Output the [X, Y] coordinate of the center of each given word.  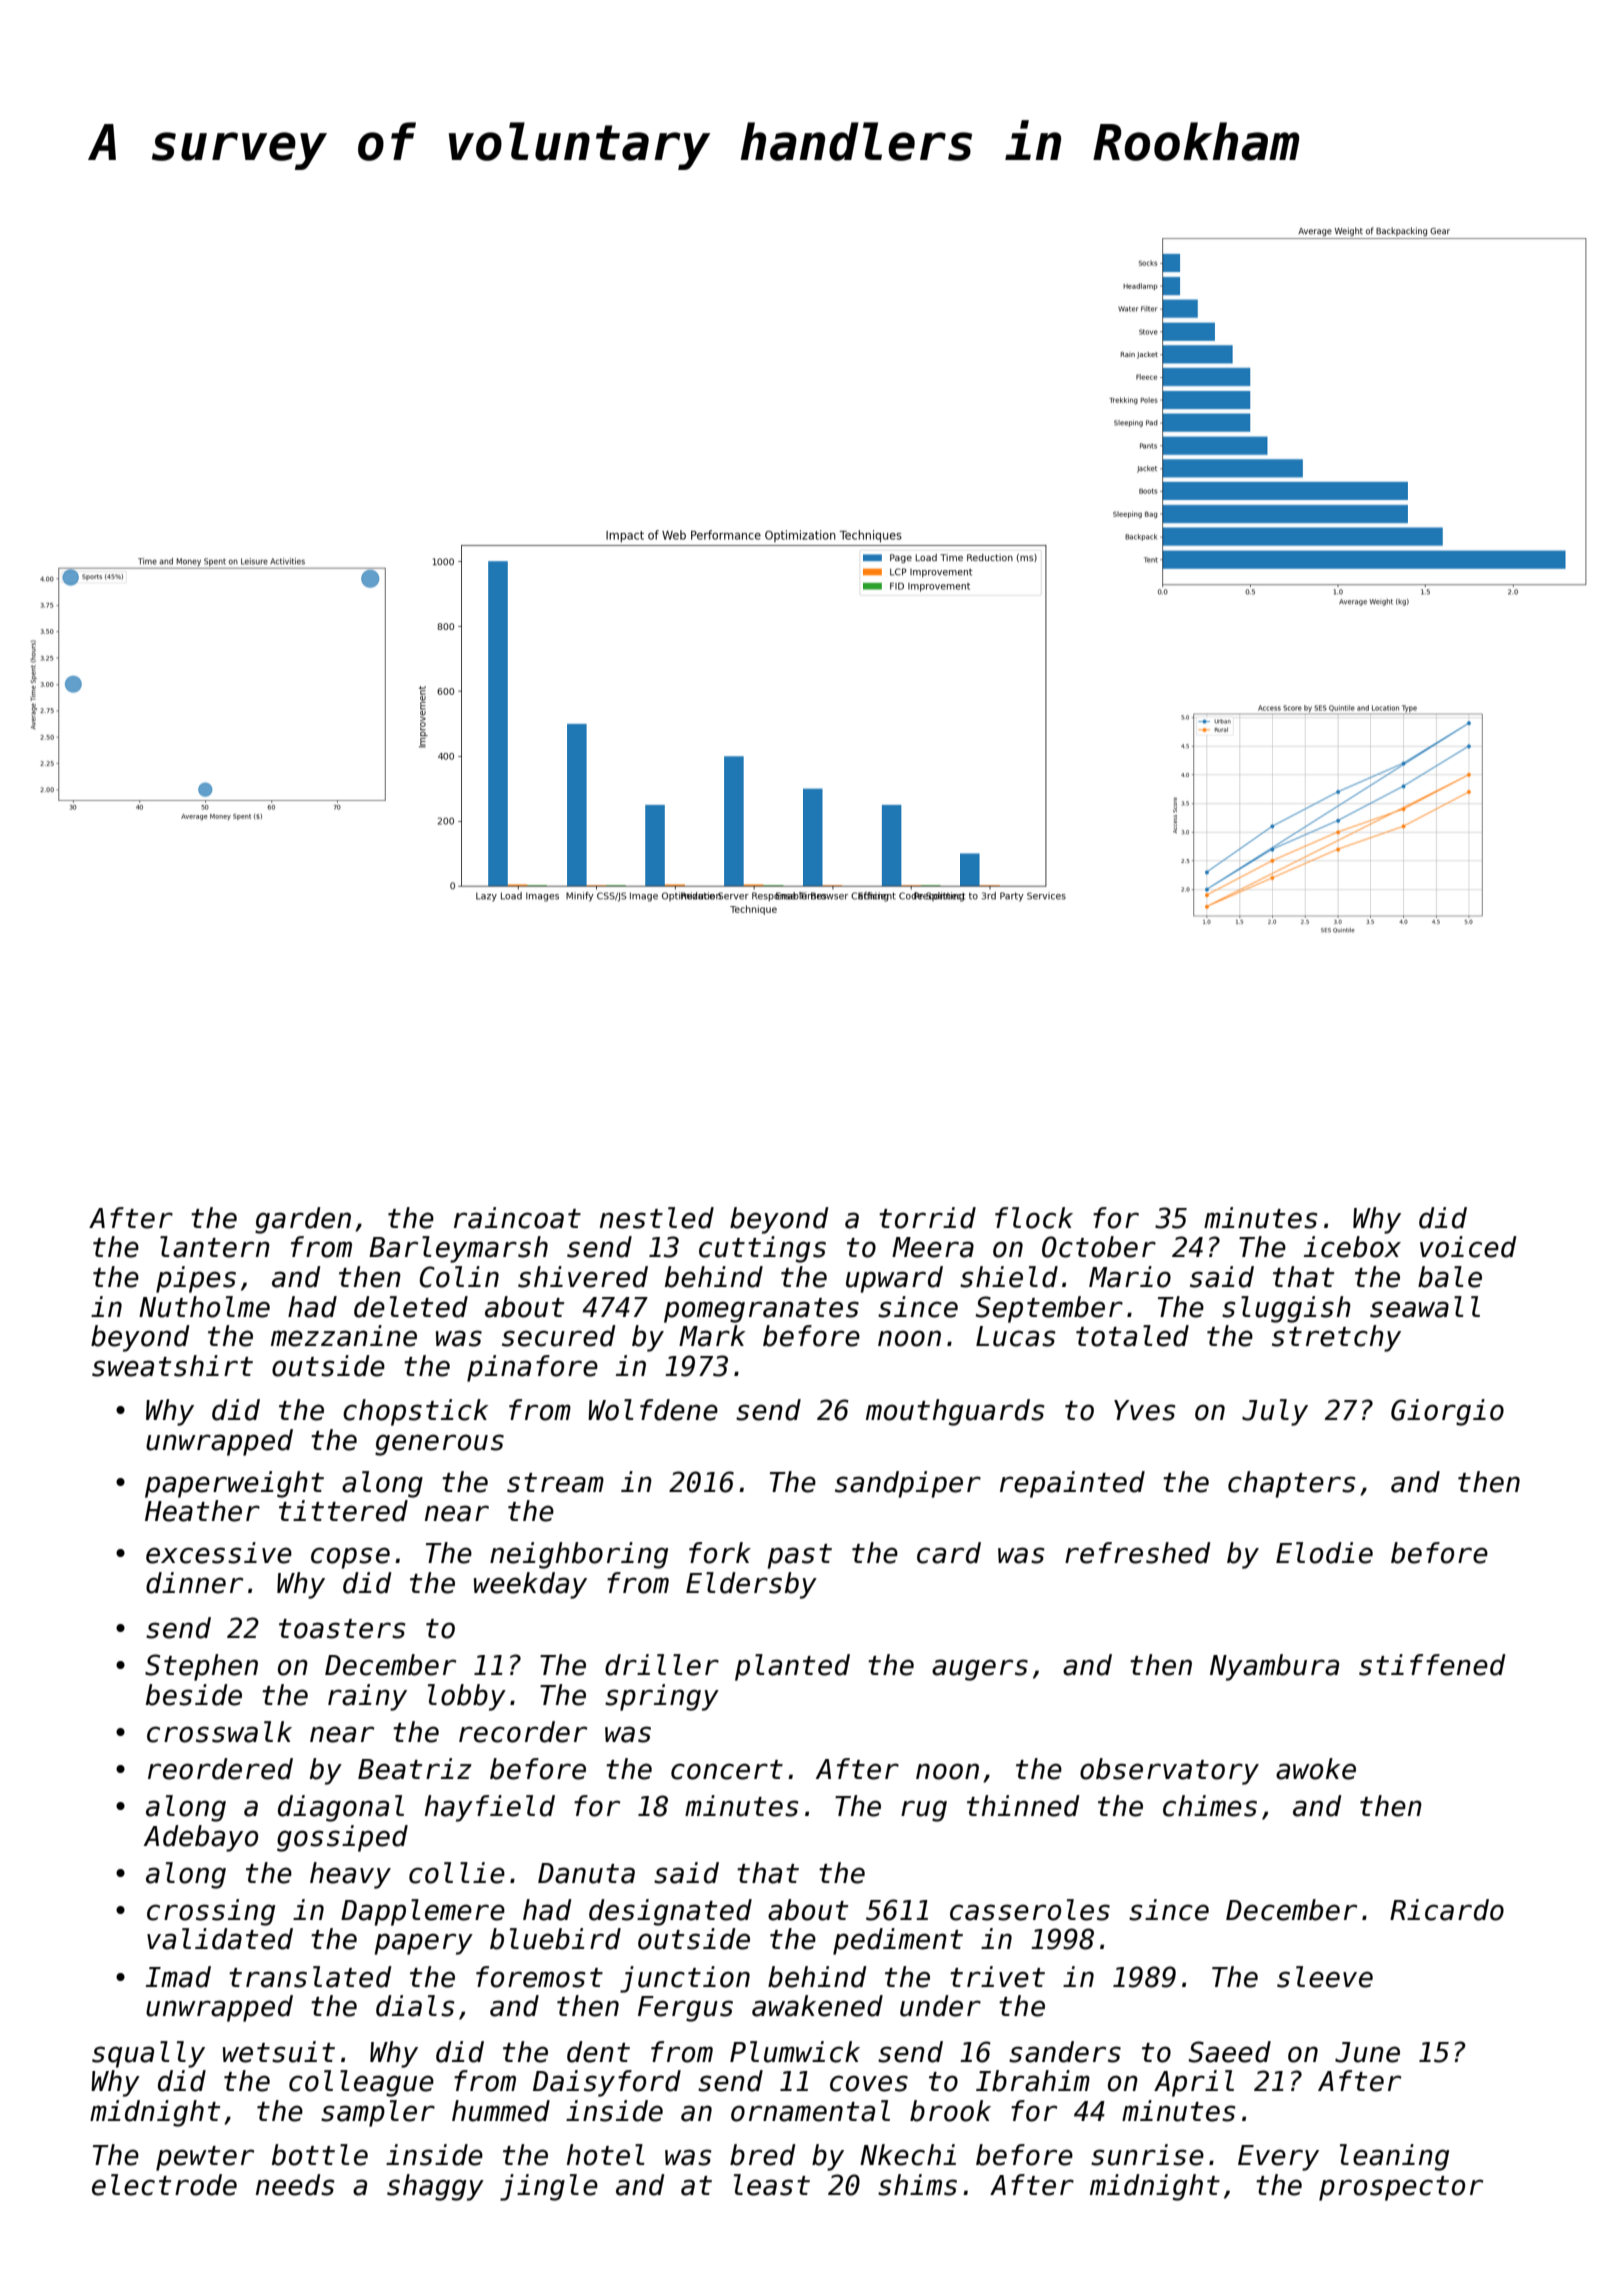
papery [423, 1944]
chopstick [415, 1412]
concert [727, 1770]
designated [670, 1912]
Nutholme [204, 1307]
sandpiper [908, 1484]
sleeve [1325, 1977]
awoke [1316, 1769]
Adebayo [200, 1838]
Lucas [1015, 1336]
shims [917, 2185]
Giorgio [1447, 1412]
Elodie [1324, 1553]
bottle [320, 2155]
